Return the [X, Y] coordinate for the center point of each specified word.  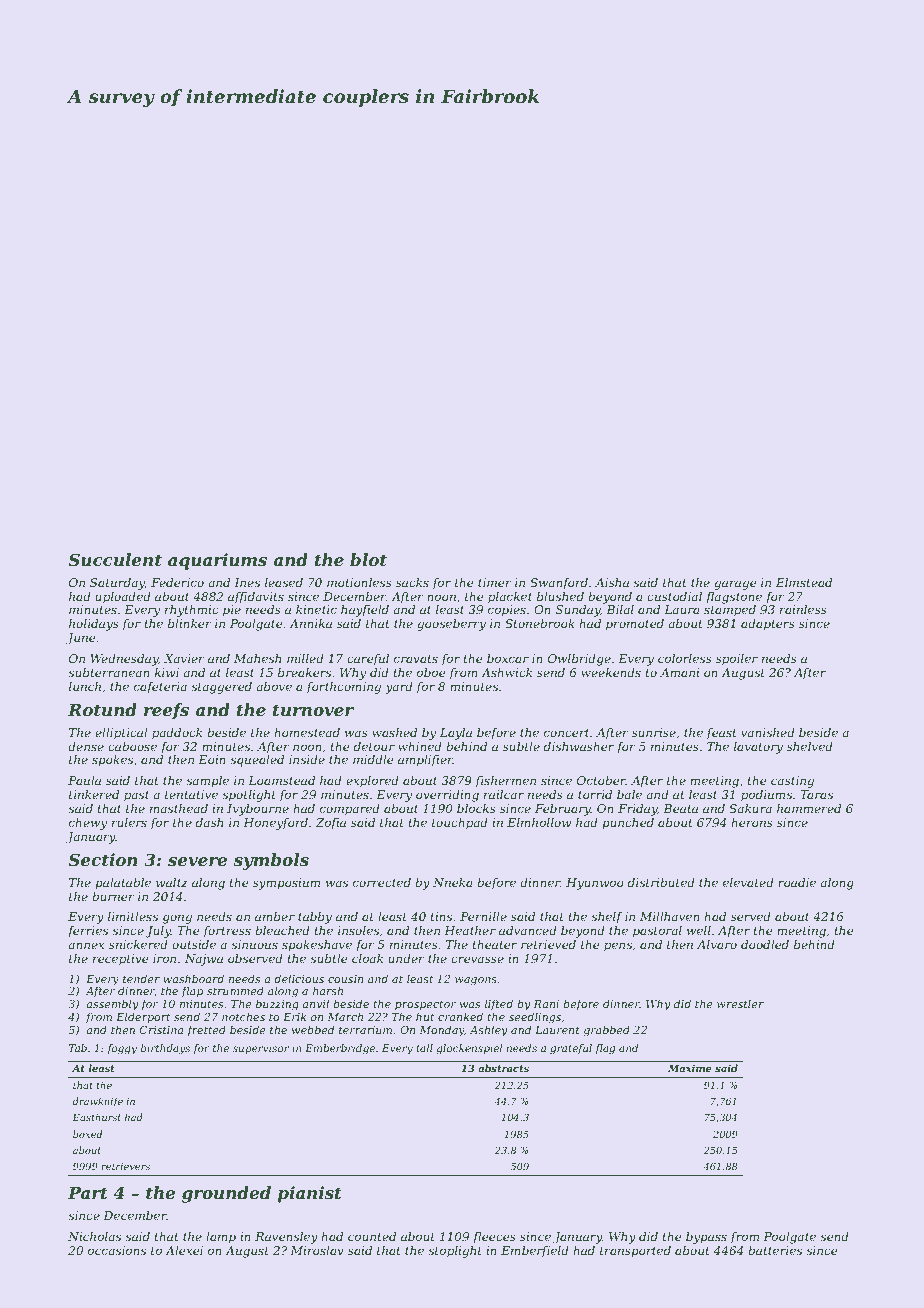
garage [735, 585]
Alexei [184, 1250]
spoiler [737, 660]
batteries [775, 1250]
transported [635, 1252]
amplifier [425, 761]
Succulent [115, 559]
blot [368, 559]
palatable [123, 884]
